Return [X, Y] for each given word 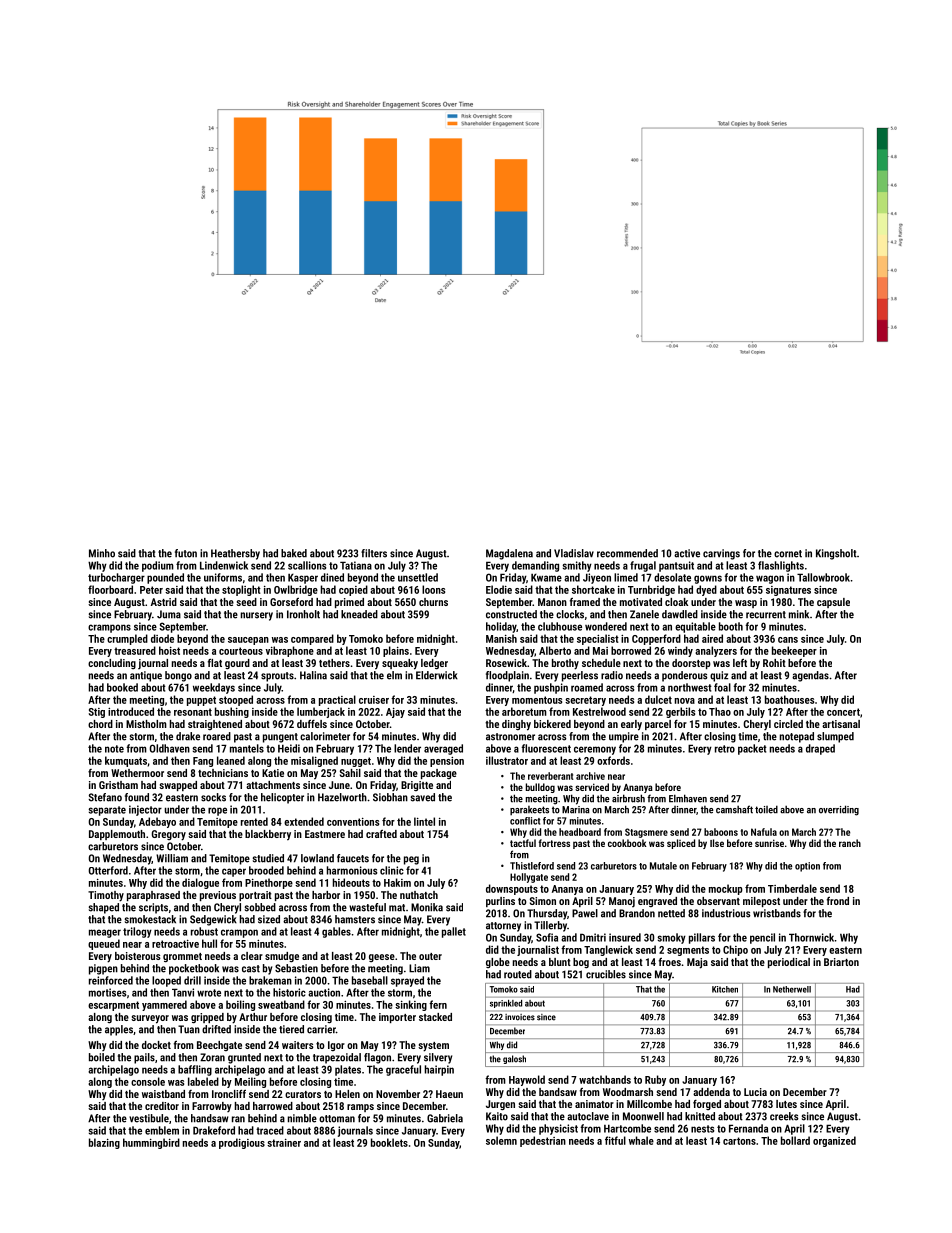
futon [186, 553]
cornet [788, 554]
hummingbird [151, 1143]
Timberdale [792, 888]
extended [304, 821]
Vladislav [574, 553]
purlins [500, 902]
